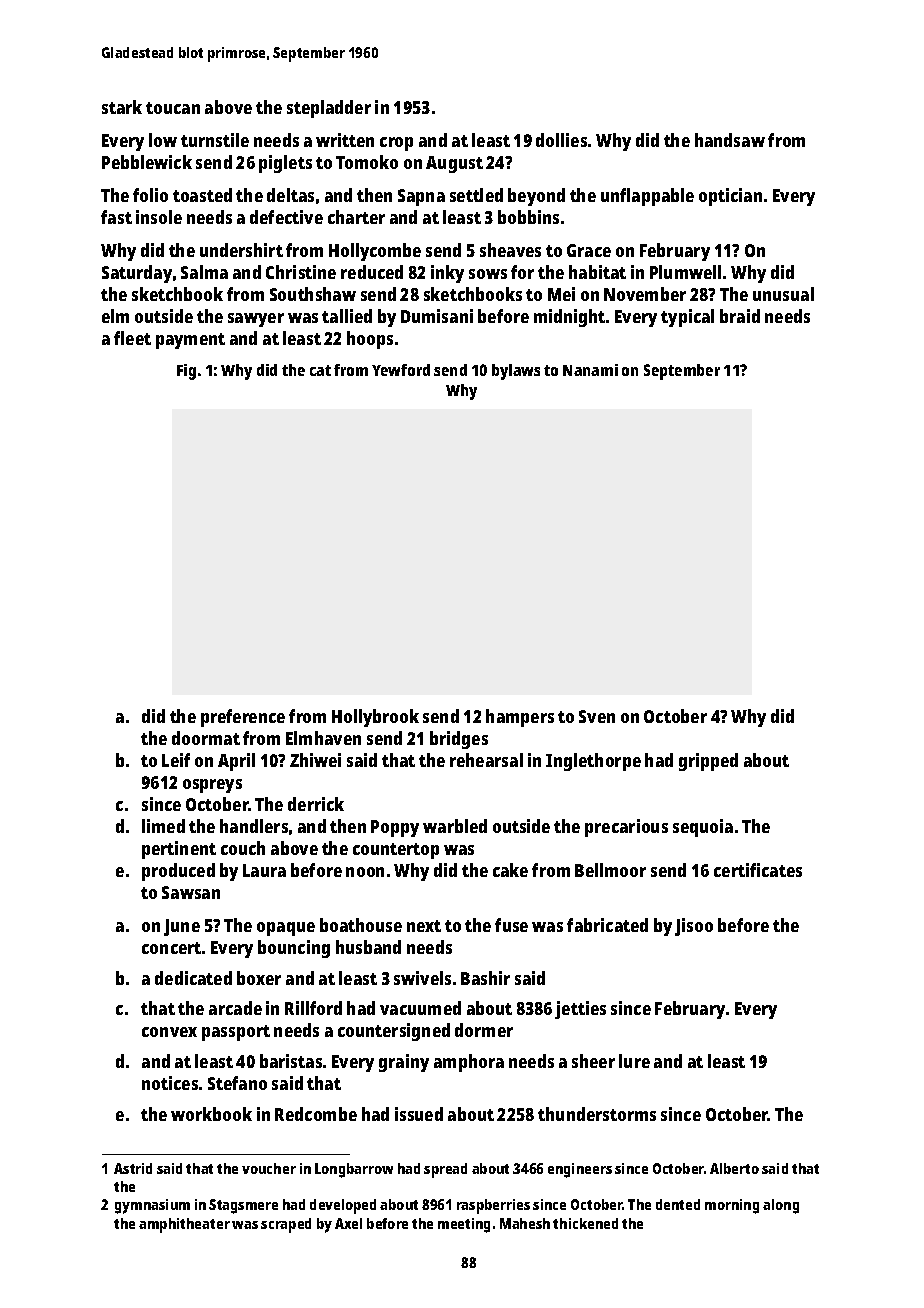 This screenshot has width=924, height=1308. I want to click on Longbarrow, so click(354, 1170).
